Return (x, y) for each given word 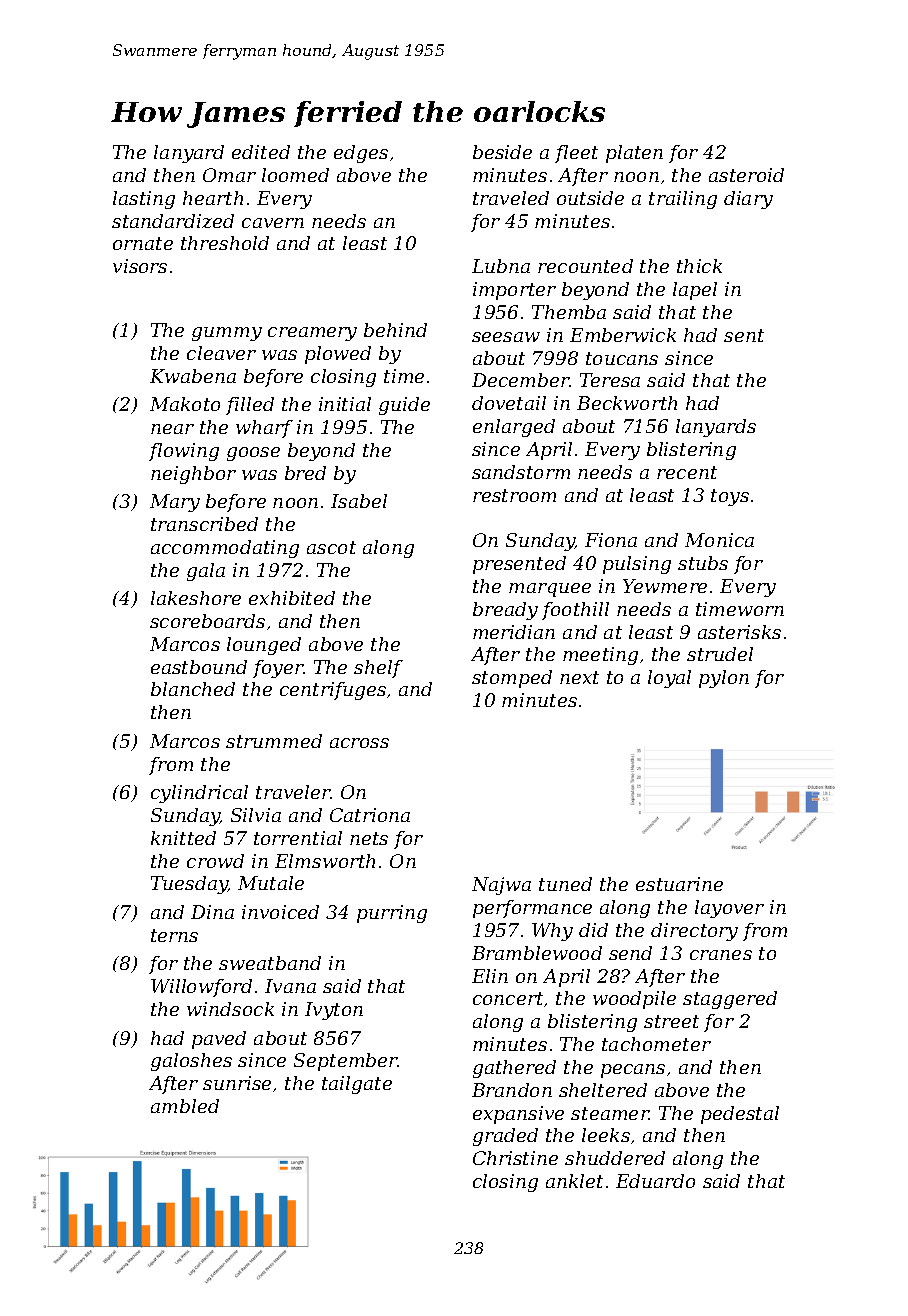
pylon (724, 679)
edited (261, 152)
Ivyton (334, 1011)
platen (634, 154)
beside (502, 152)
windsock (230, 1009)
